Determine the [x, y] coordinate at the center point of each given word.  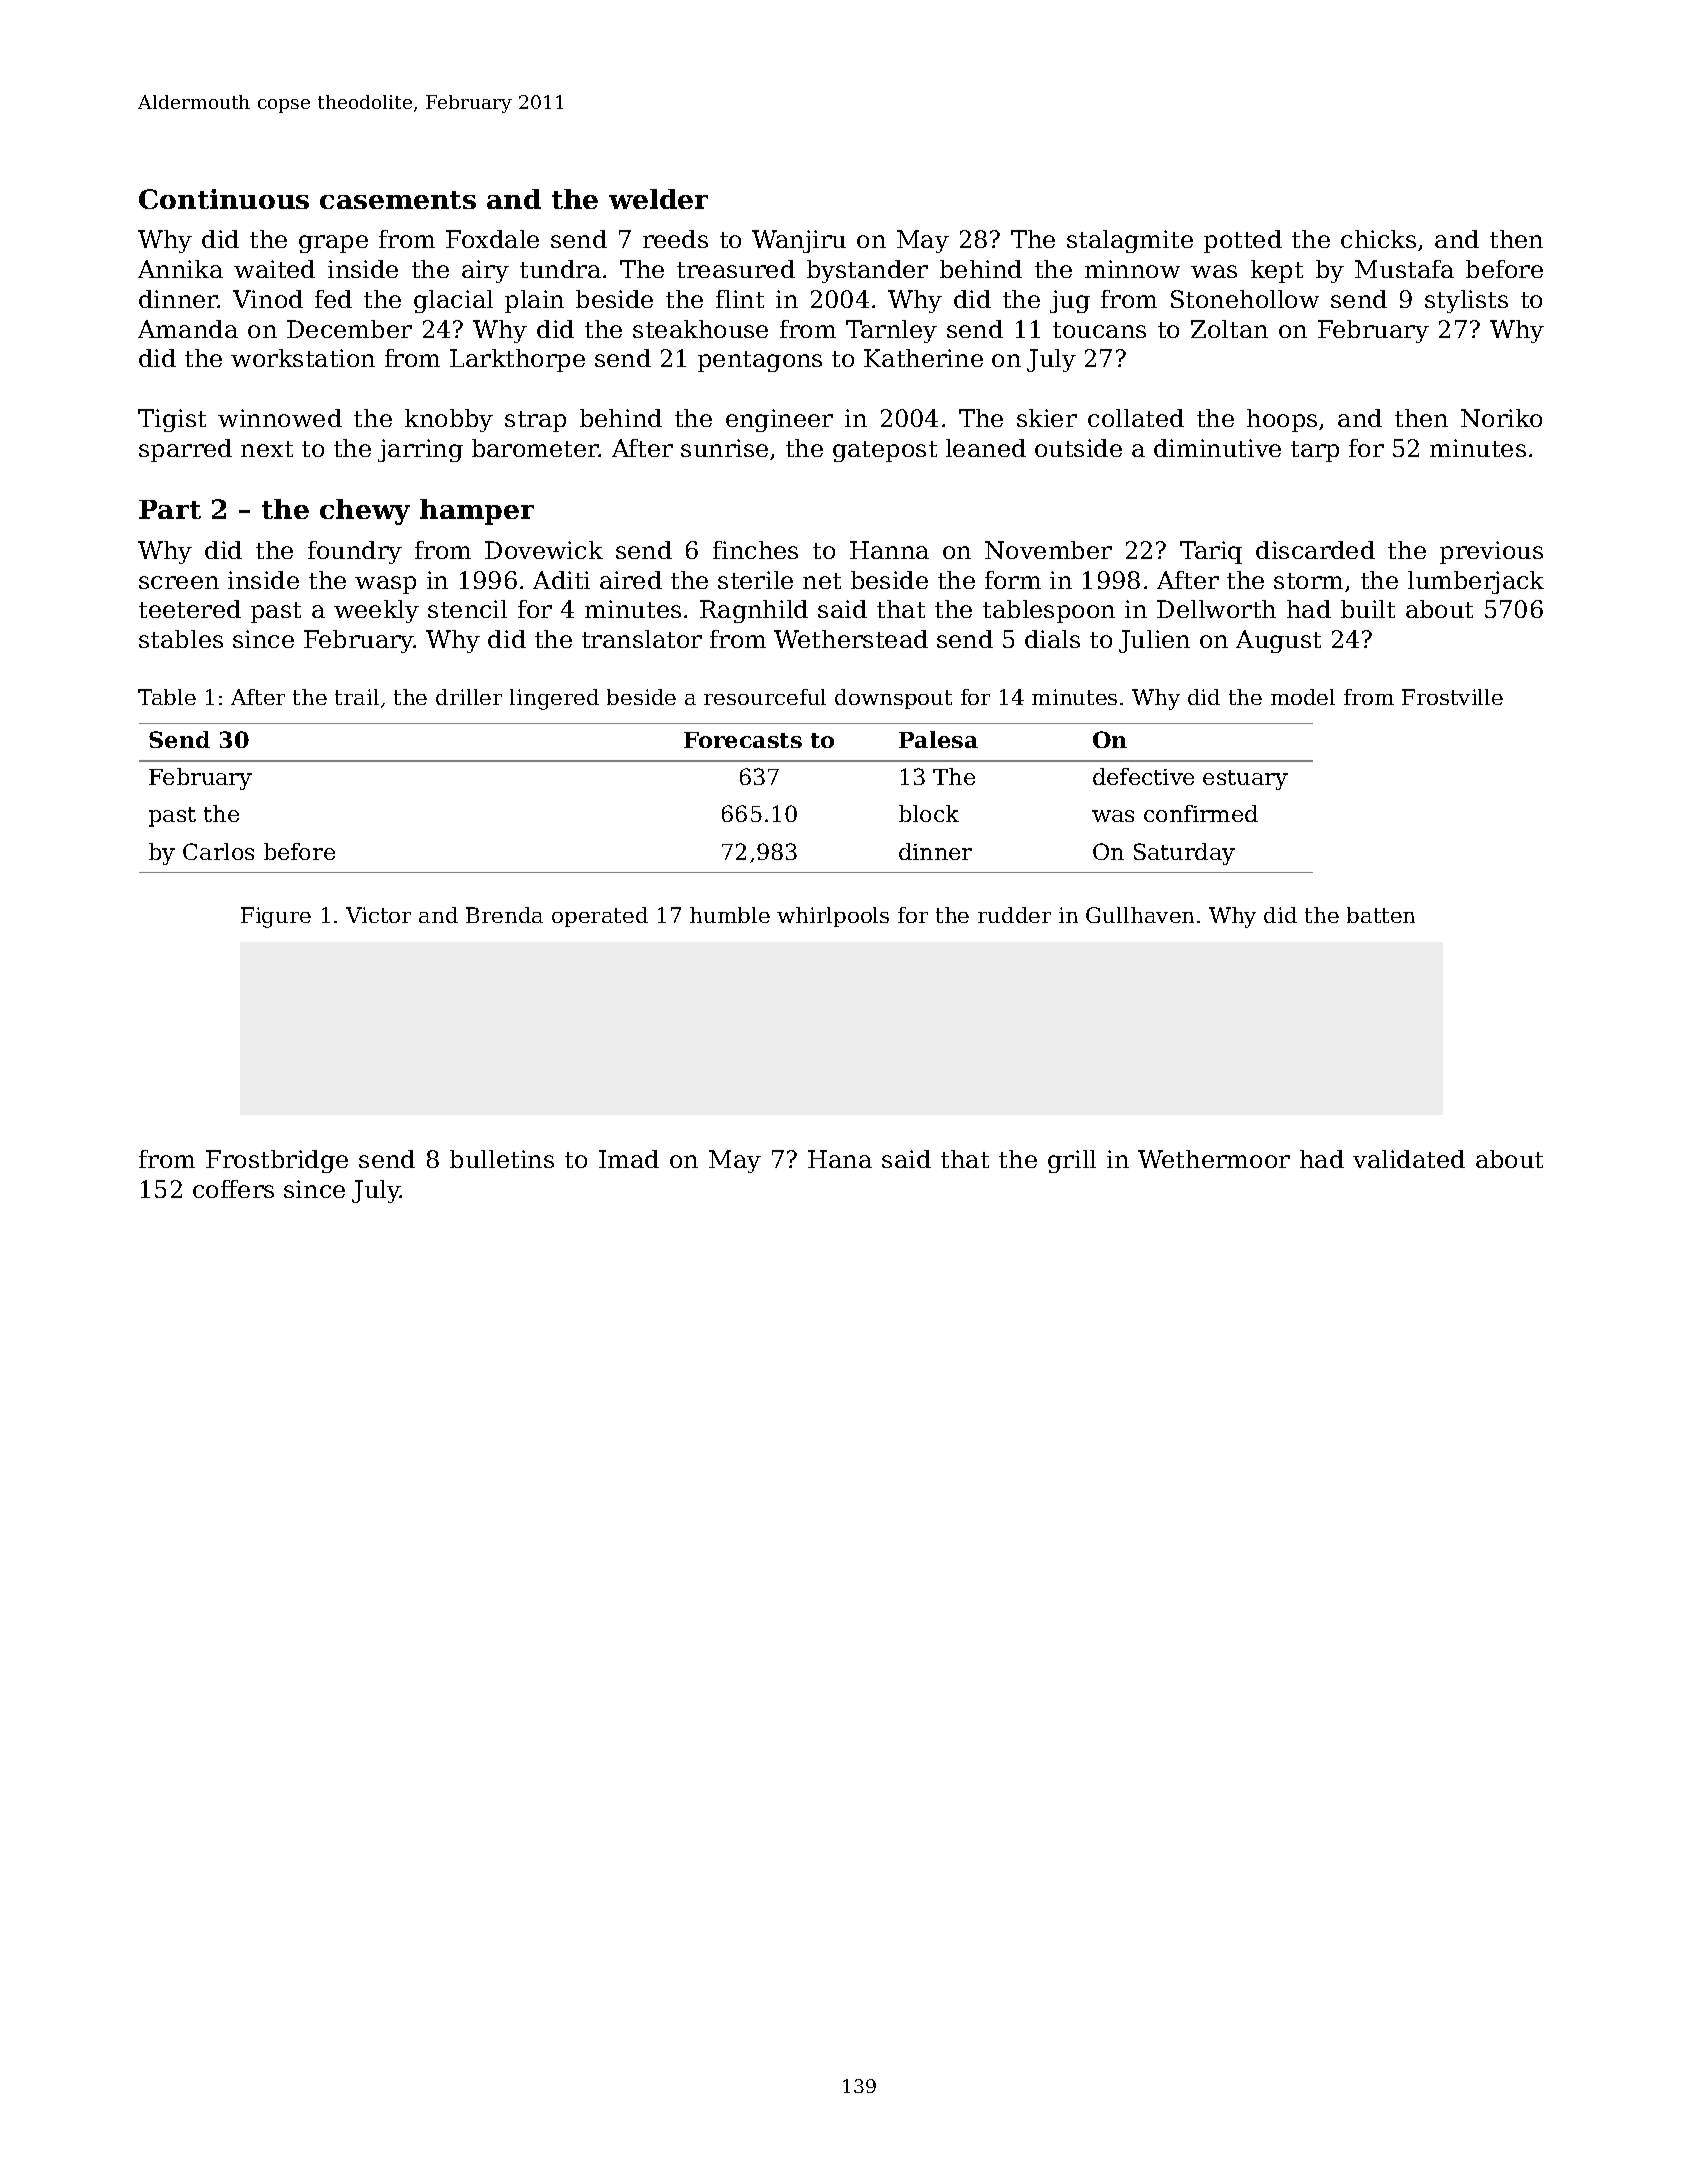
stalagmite [1130, 241]
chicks [1378, 239]
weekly [376, 611]
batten [1381, 915]
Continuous [224, 199]
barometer [535, 448]
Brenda [504, 915]
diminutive [1217, 448]
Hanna [889, 550]
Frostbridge [277, 1161]
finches [755, 550]
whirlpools [833, 917]
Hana [840, 1159]
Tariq [1211, 552]
